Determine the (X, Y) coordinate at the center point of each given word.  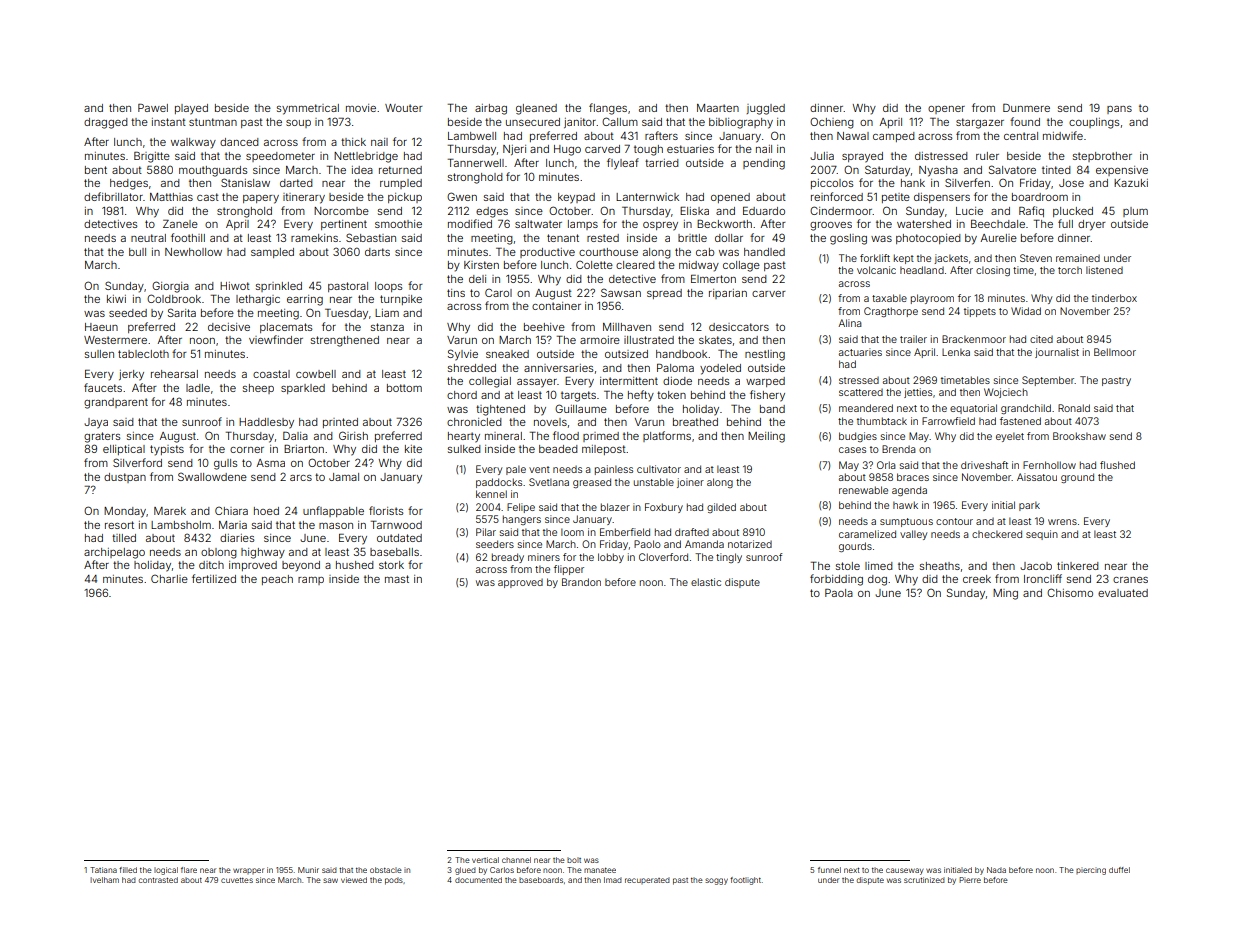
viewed (354, 880)
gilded (721, 508)
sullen (99, 354)
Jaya (96, 423)
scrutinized (924, 880)
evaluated (1123, 593)
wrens (1062, 522)
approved (520, 583)
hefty (641, 396)
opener (946, 110)
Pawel (153, 108)
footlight (745, 881)
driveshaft (984, 465)
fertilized (214, 578)
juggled (766, 109)
